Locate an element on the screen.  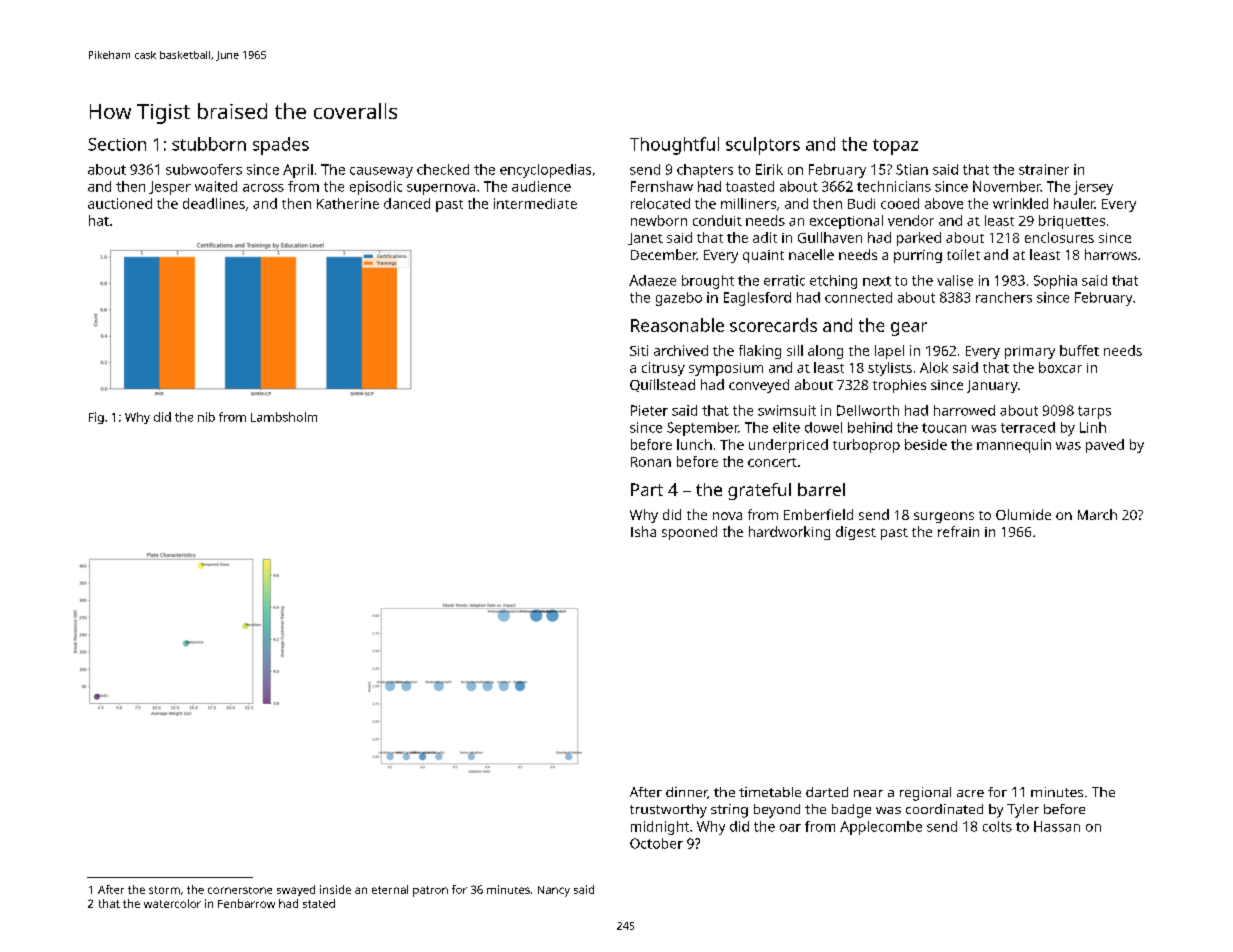
Lambsholm is located at coordinates (284, 417).
